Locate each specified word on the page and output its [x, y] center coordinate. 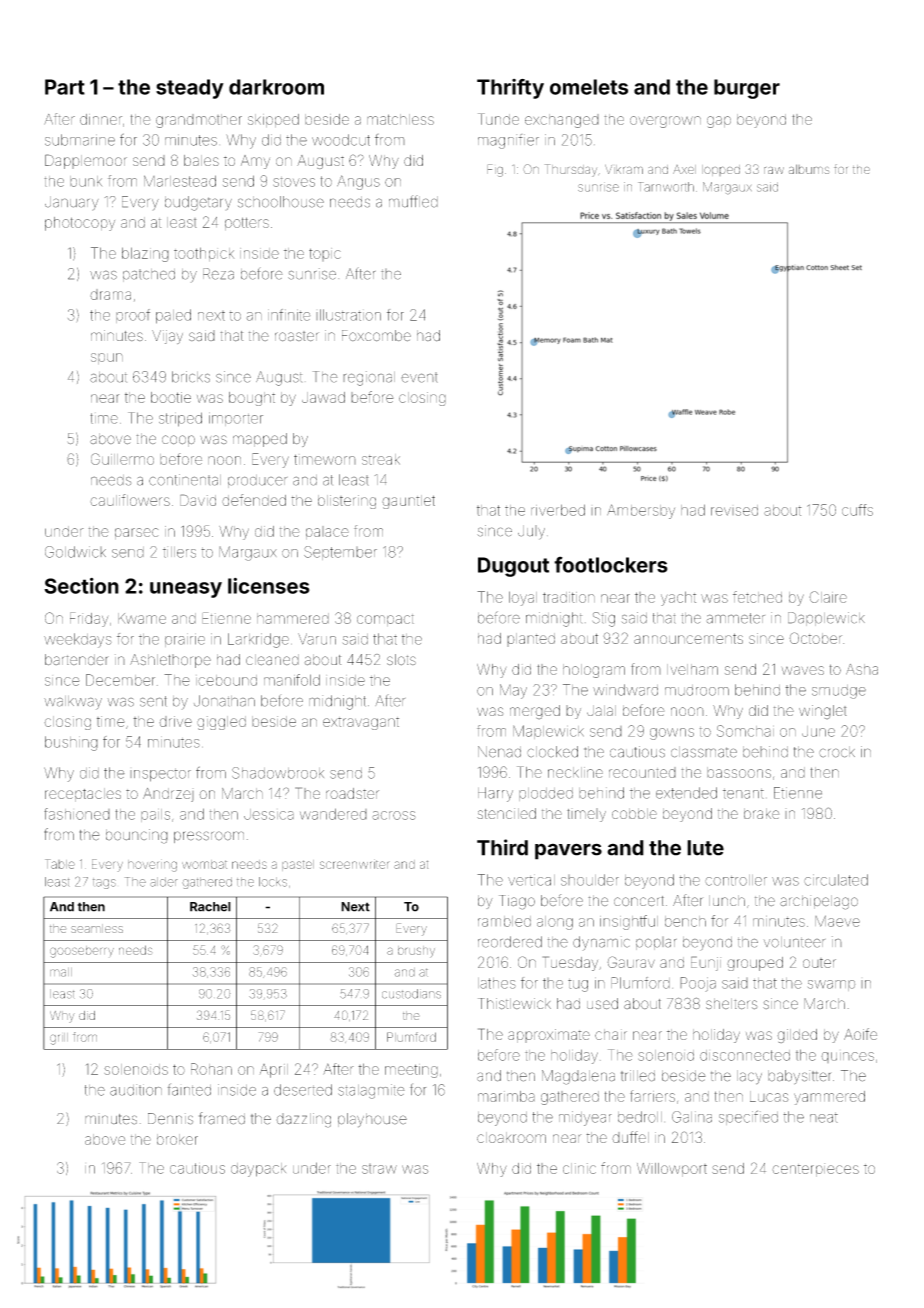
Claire [828, 597]
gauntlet [408, 502]
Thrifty [510, 89]
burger [747, 89]
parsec [136, 533]
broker [177, 1139]
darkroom [276, 87]
